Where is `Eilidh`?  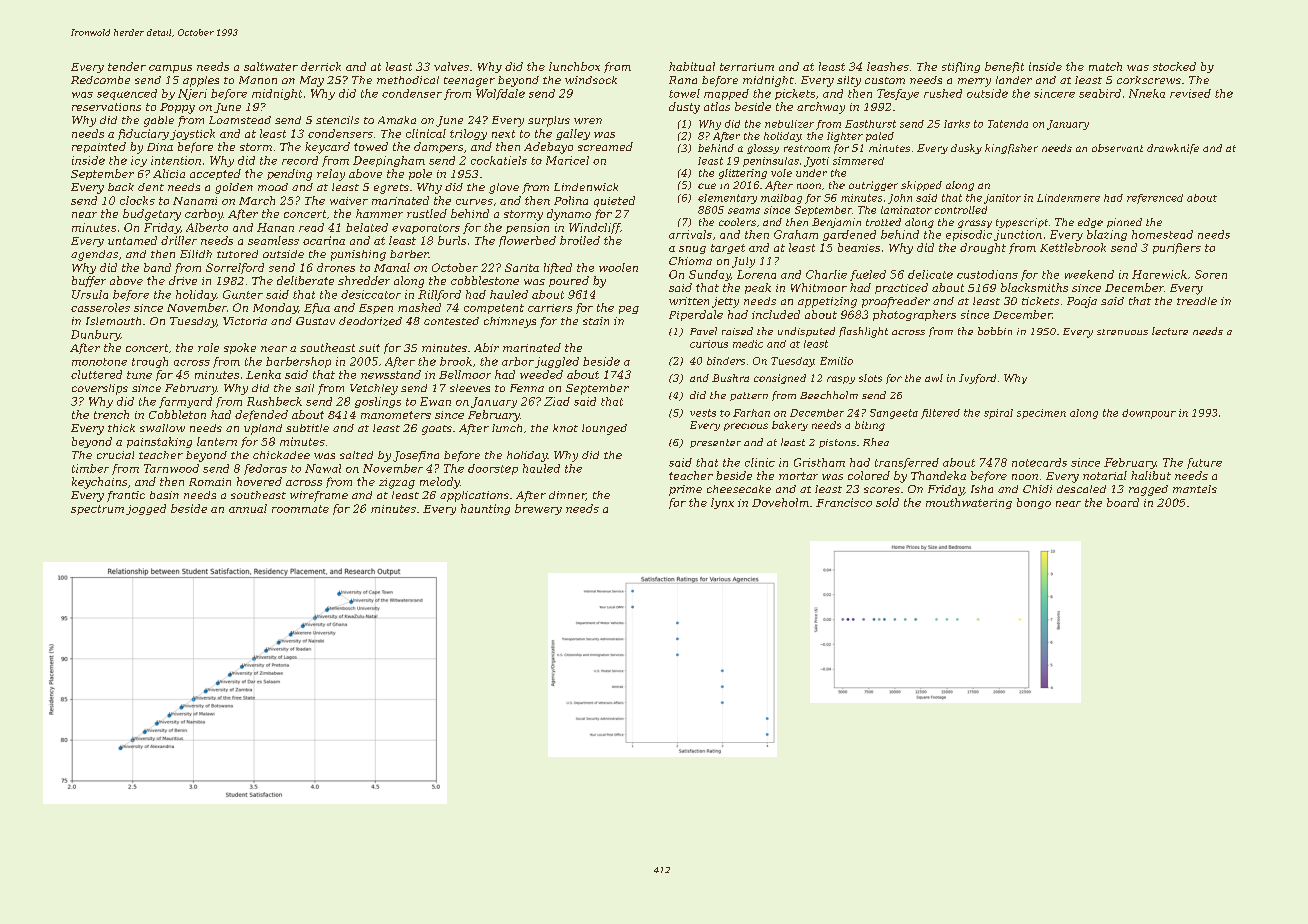 Eilidh is located at coordinates (196, 254).
